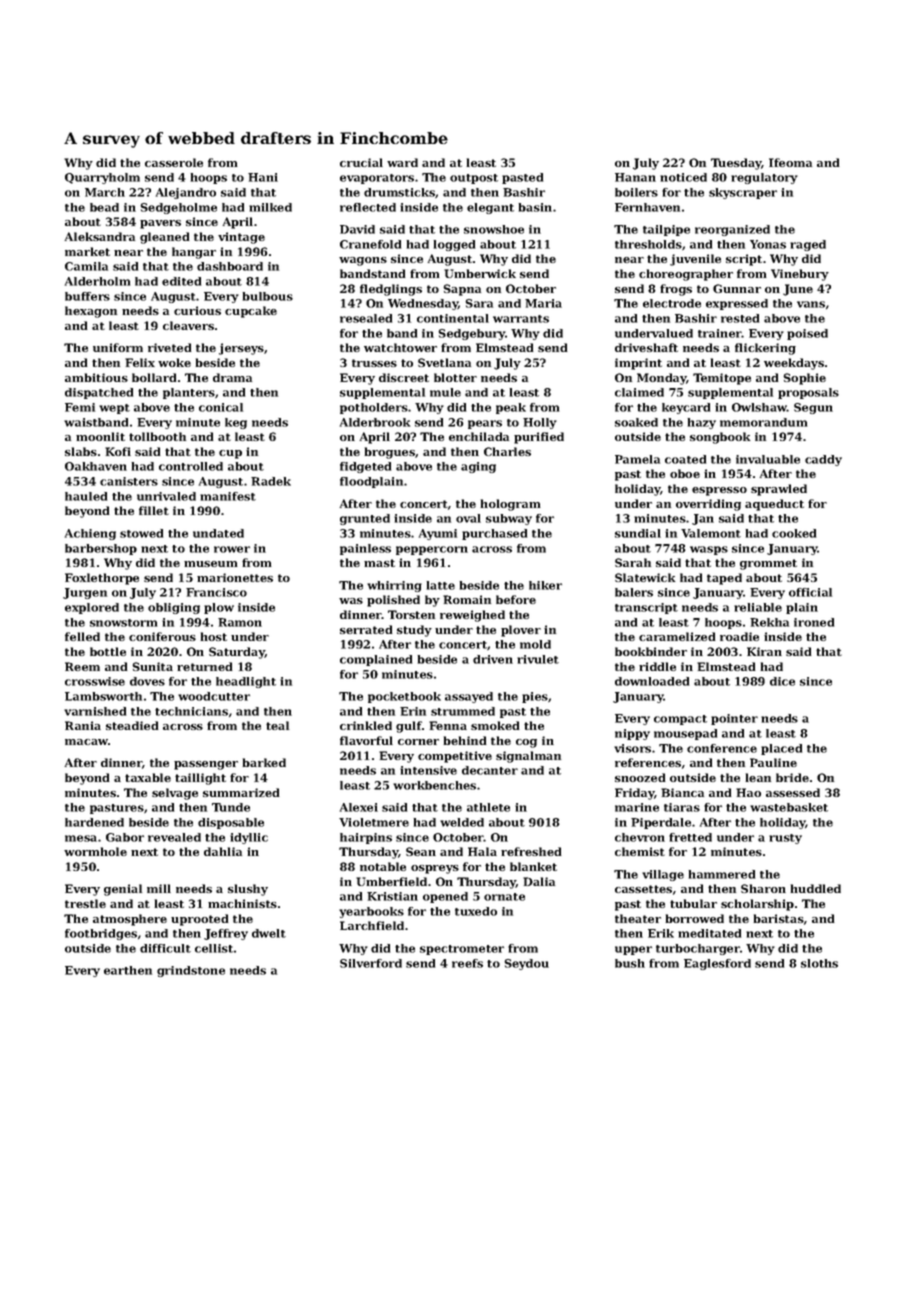 The height and width of the screenshot is (1316, 908). What do you see at coordinates (657, 666) in the screenshot?
I see `riddle` at bounding box center [657, 666].
